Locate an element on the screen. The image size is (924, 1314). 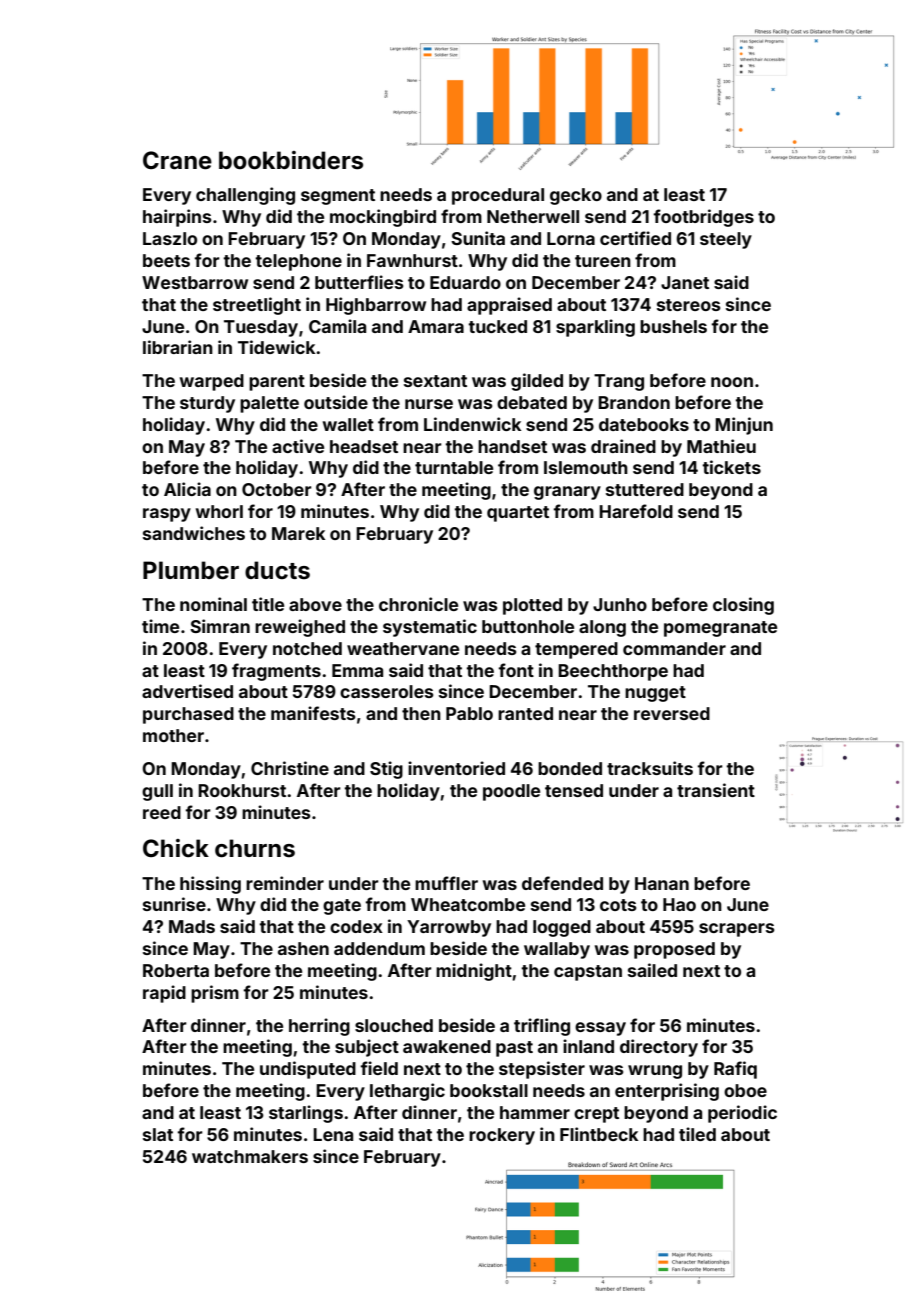
Rafiq is located at coordinates (735, 1070).
